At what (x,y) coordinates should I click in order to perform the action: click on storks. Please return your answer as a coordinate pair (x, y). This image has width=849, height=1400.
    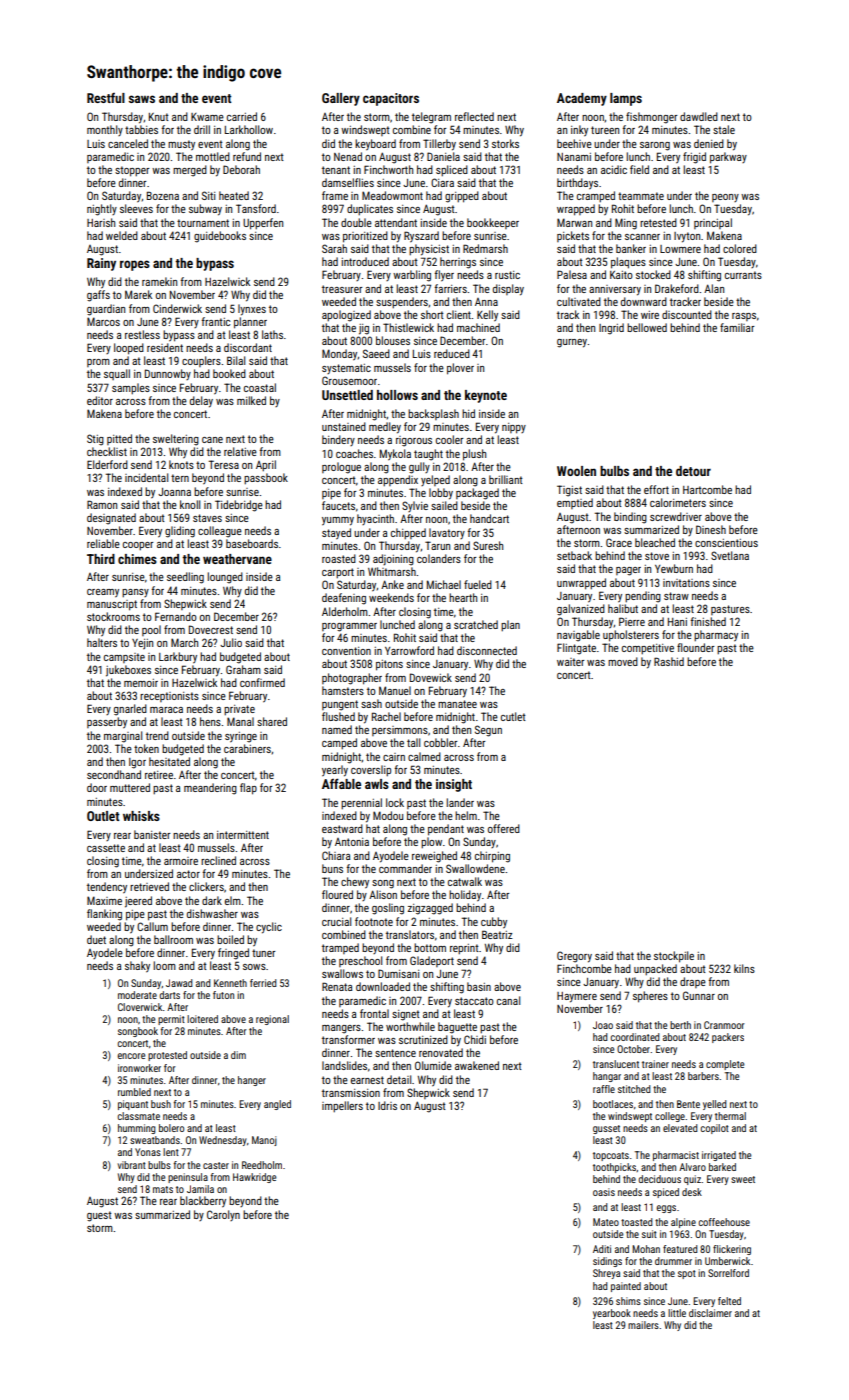
    Looking at the image, I should click on (505, 143).
